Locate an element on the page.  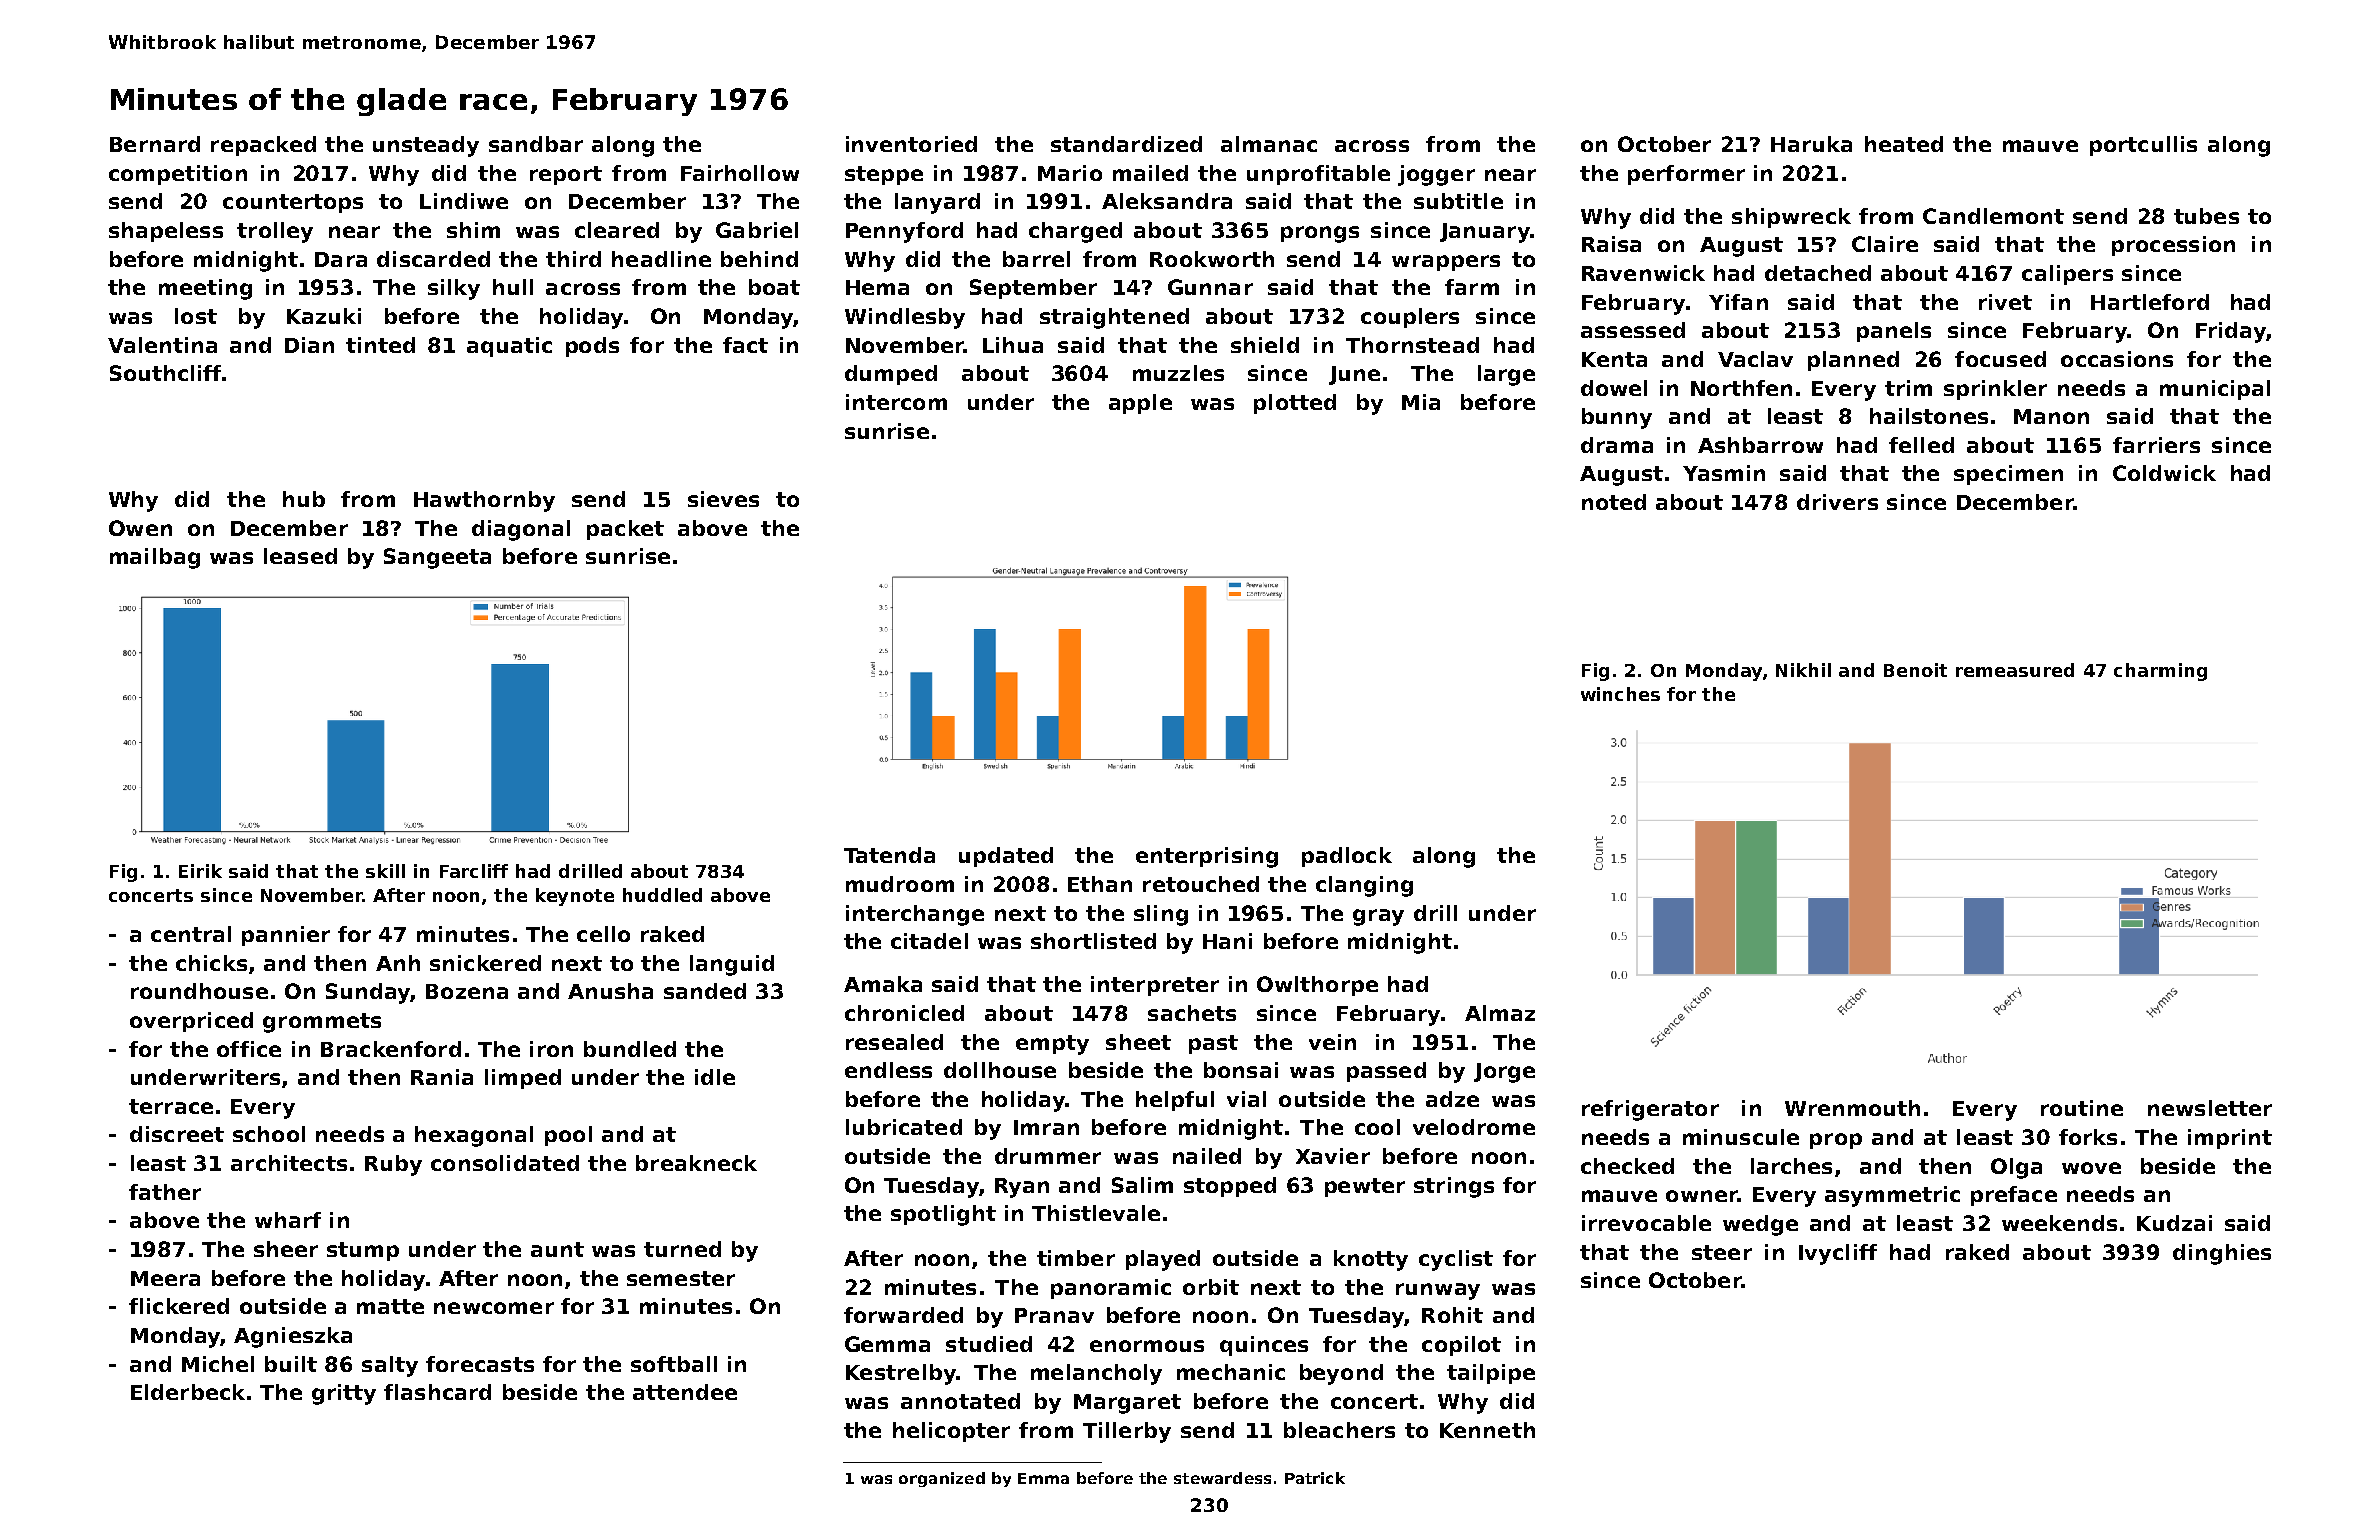
gritty is located at coordinates (344, 1394).
